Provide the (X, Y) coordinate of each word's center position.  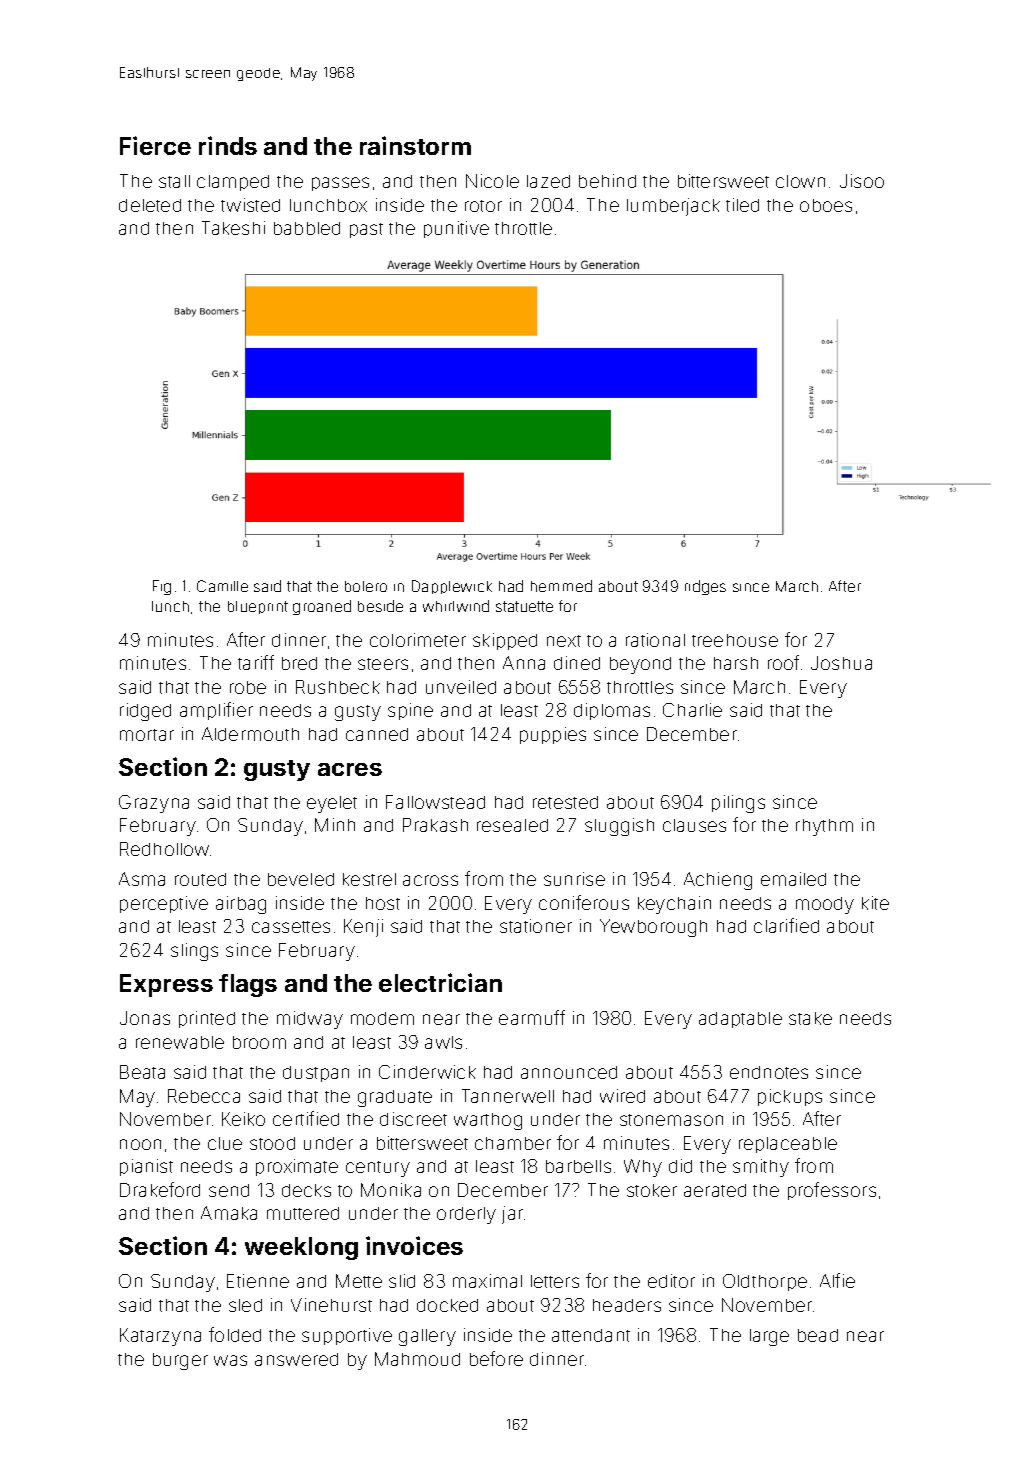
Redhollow (164, 849)
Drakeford (160, 1189)
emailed (793, 879)
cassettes (291, 927)
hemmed (561, 586)
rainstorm (415, 145)
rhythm (824, 827)
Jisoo (862, 181)
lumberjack (673, 207)
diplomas (612, 711)
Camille (222, 586)
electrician (440, 982)
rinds (228, 145)
